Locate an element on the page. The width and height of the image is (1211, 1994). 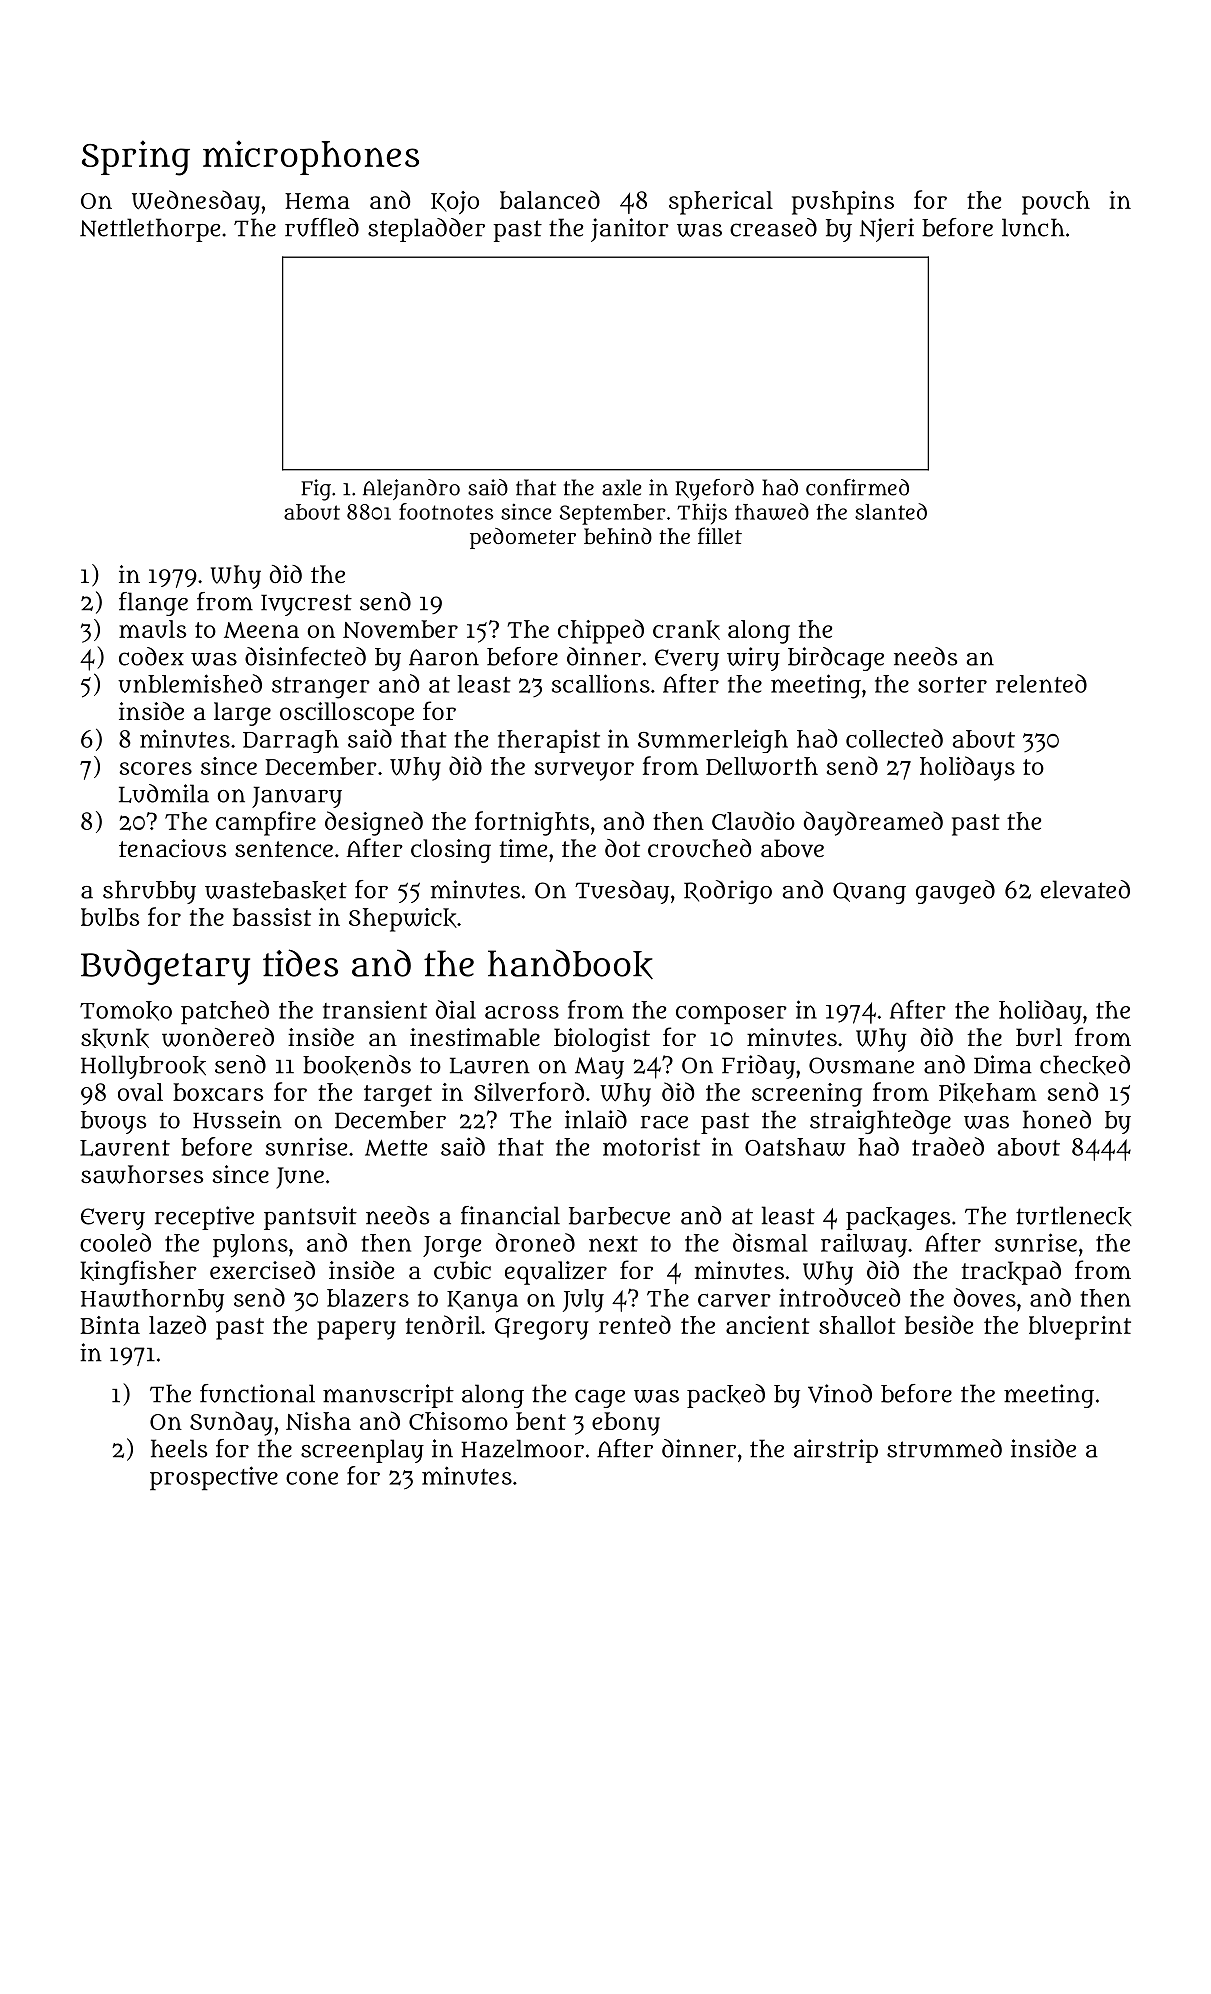
Alejandro is located at coordinates (411, 489).
